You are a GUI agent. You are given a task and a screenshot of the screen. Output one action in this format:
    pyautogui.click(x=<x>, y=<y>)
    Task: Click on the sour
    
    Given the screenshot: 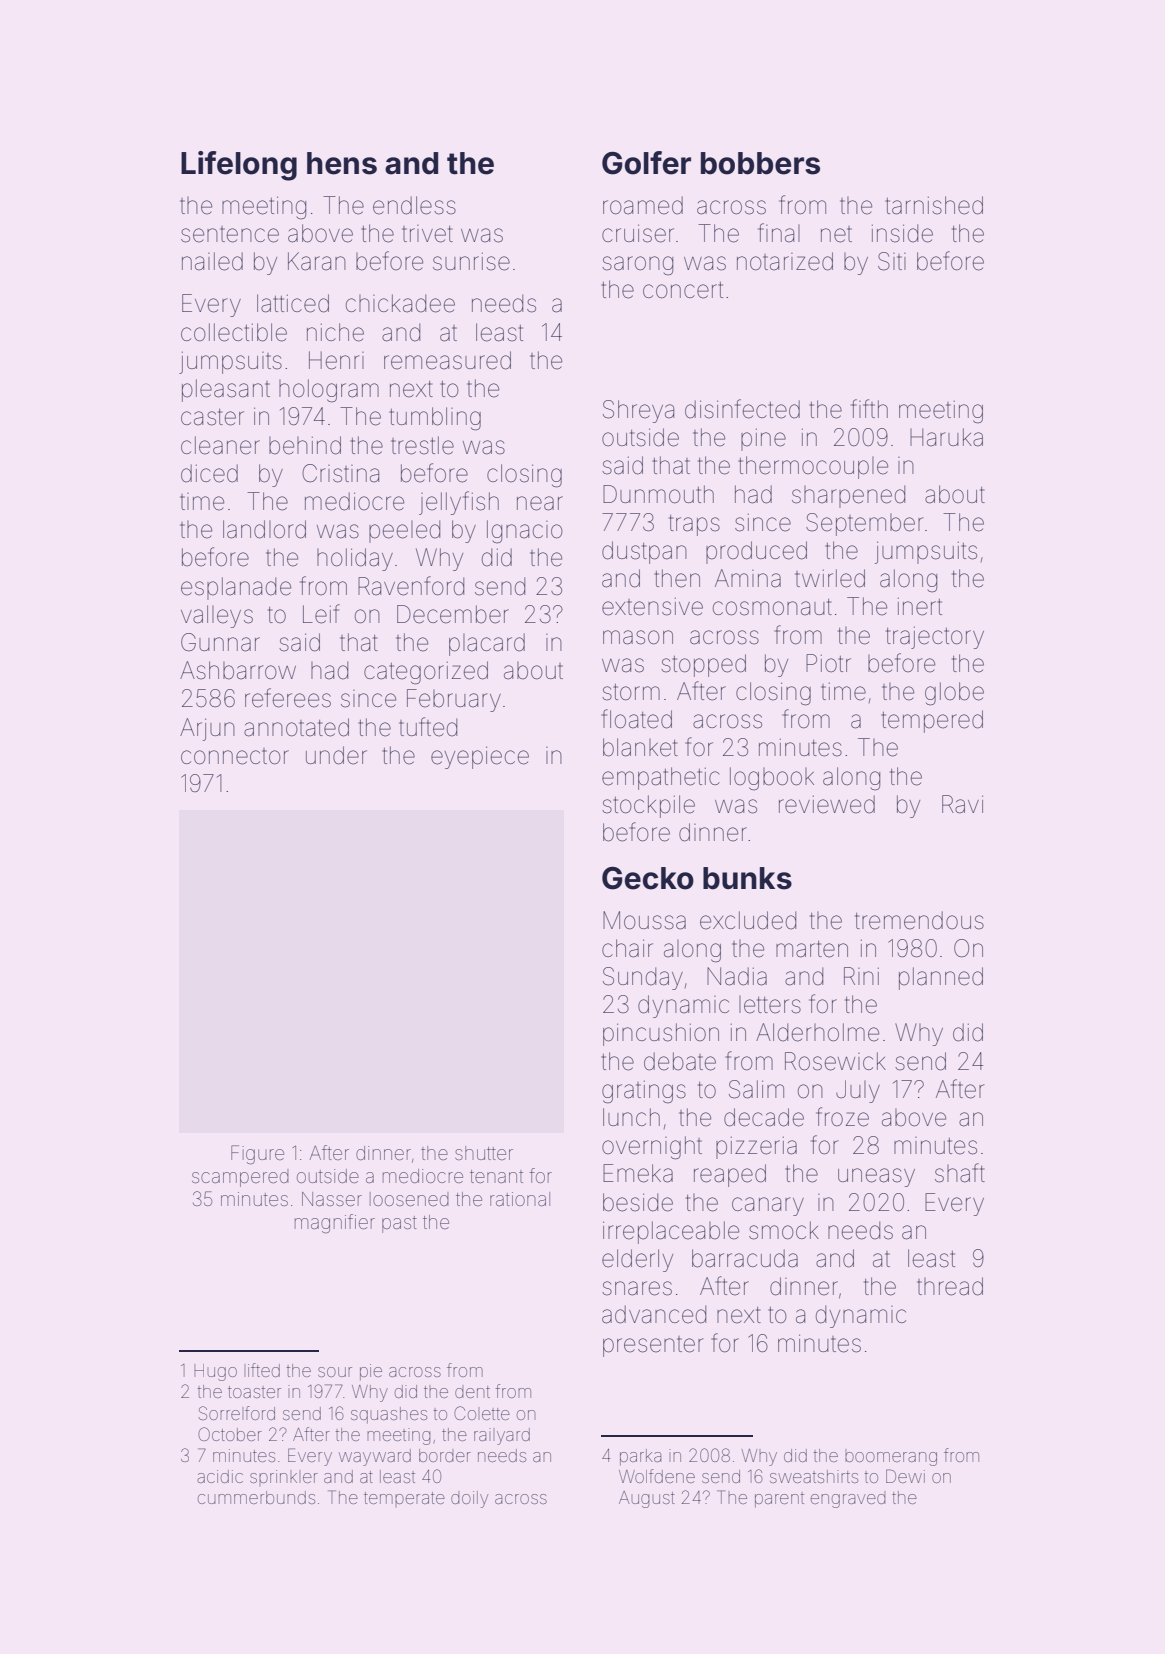 What is the action you would take?
    pyautogui.click(x=335, y=1372)
